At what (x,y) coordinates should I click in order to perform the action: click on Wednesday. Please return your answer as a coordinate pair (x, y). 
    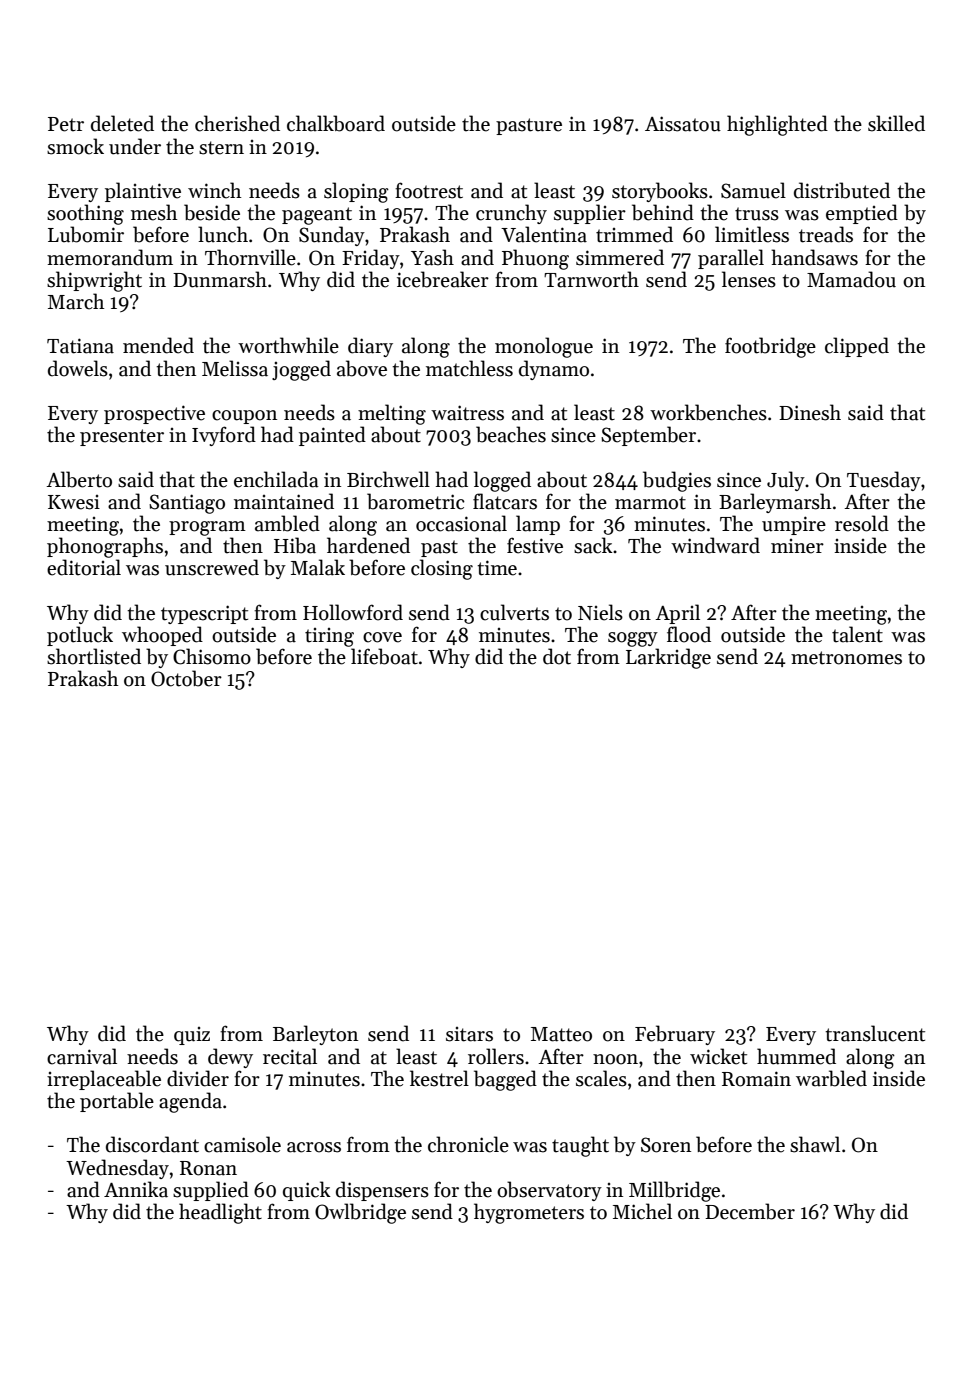
    Looking at the image, I should click on (117, 1169).
